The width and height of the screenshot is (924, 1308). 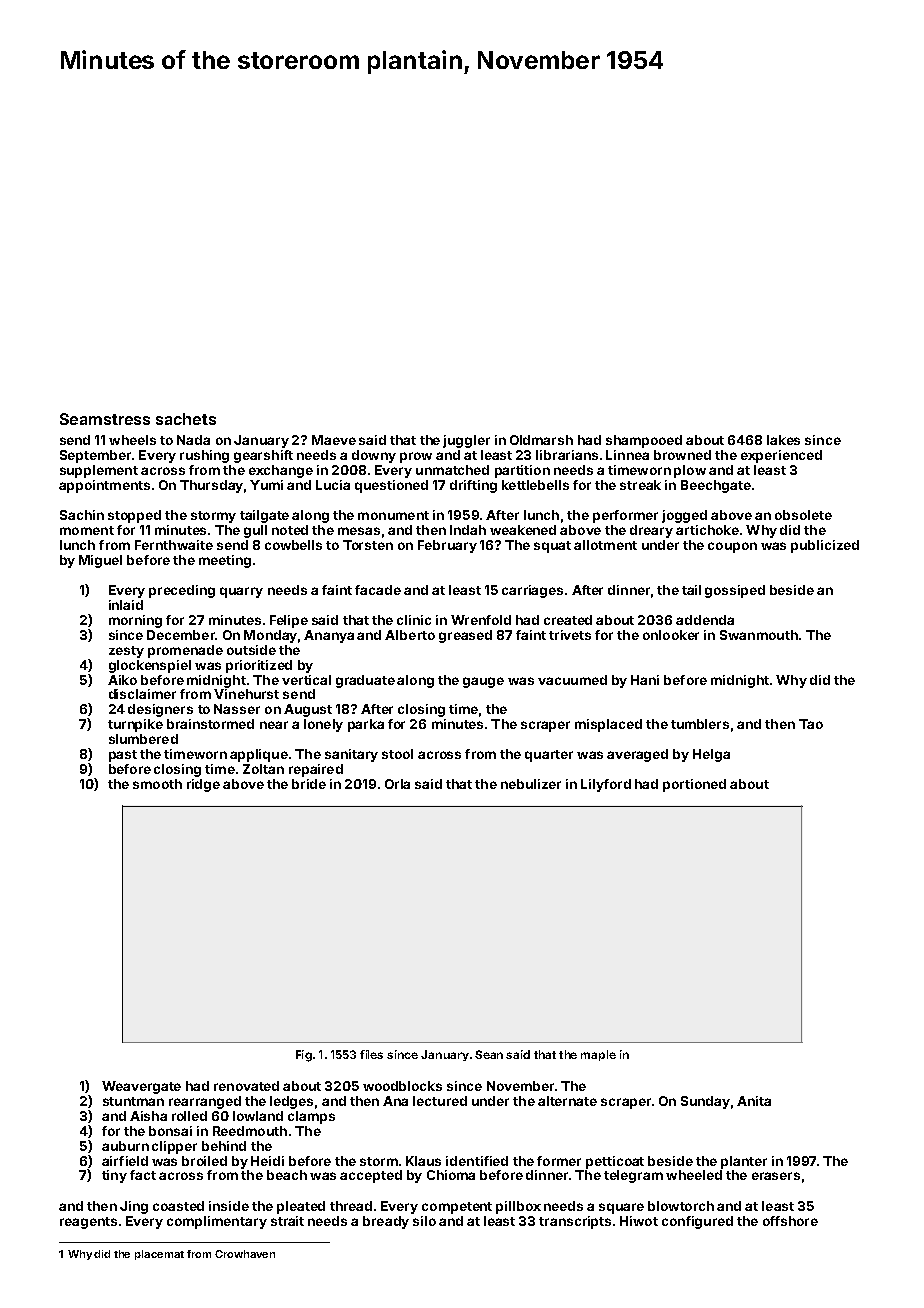 What do you see at coordinates (549, 756) in the screenshot?
I see `quarter` at bounding box center [549, 756].
